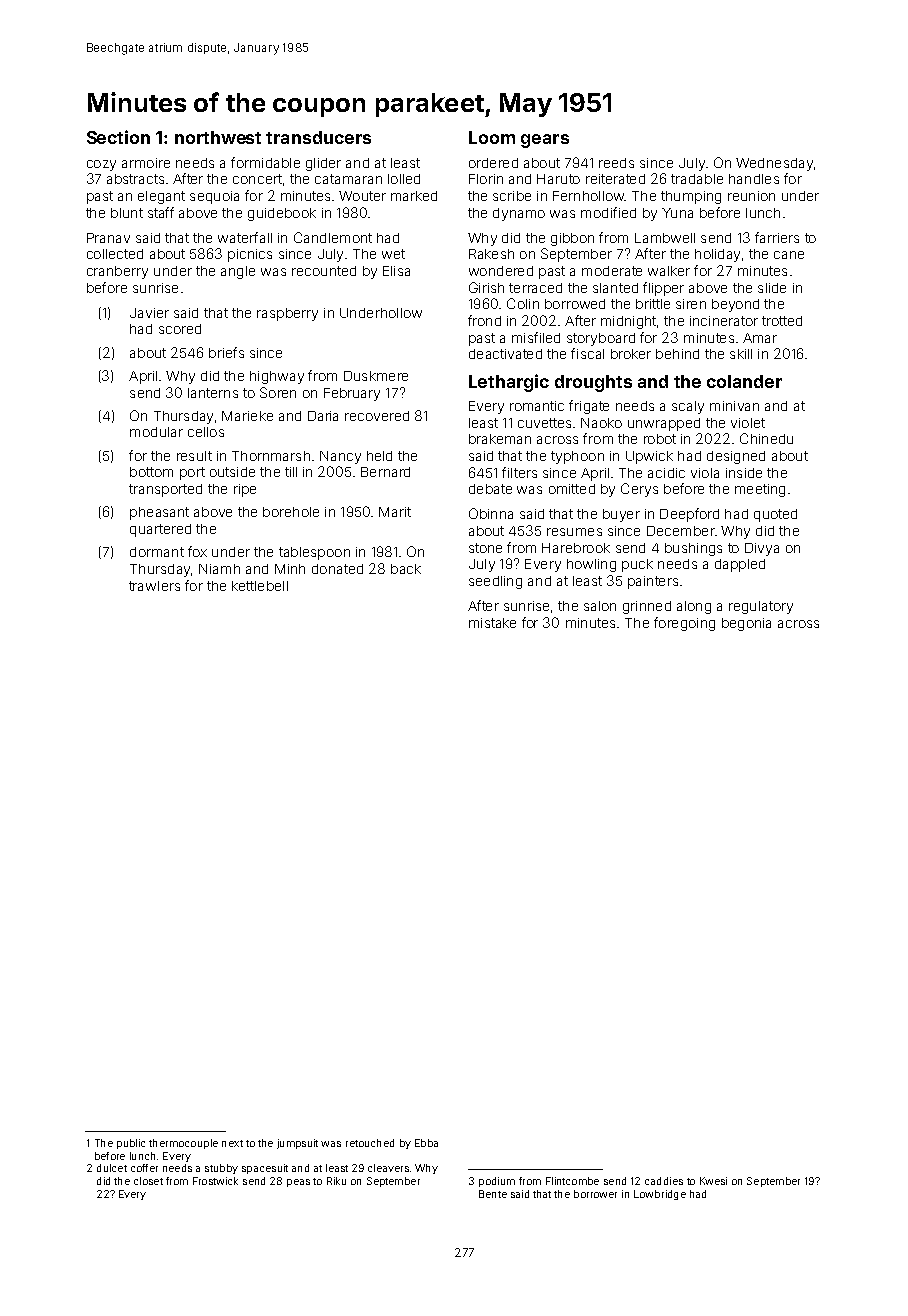  I want to click on closet, so click(148, 1181).
